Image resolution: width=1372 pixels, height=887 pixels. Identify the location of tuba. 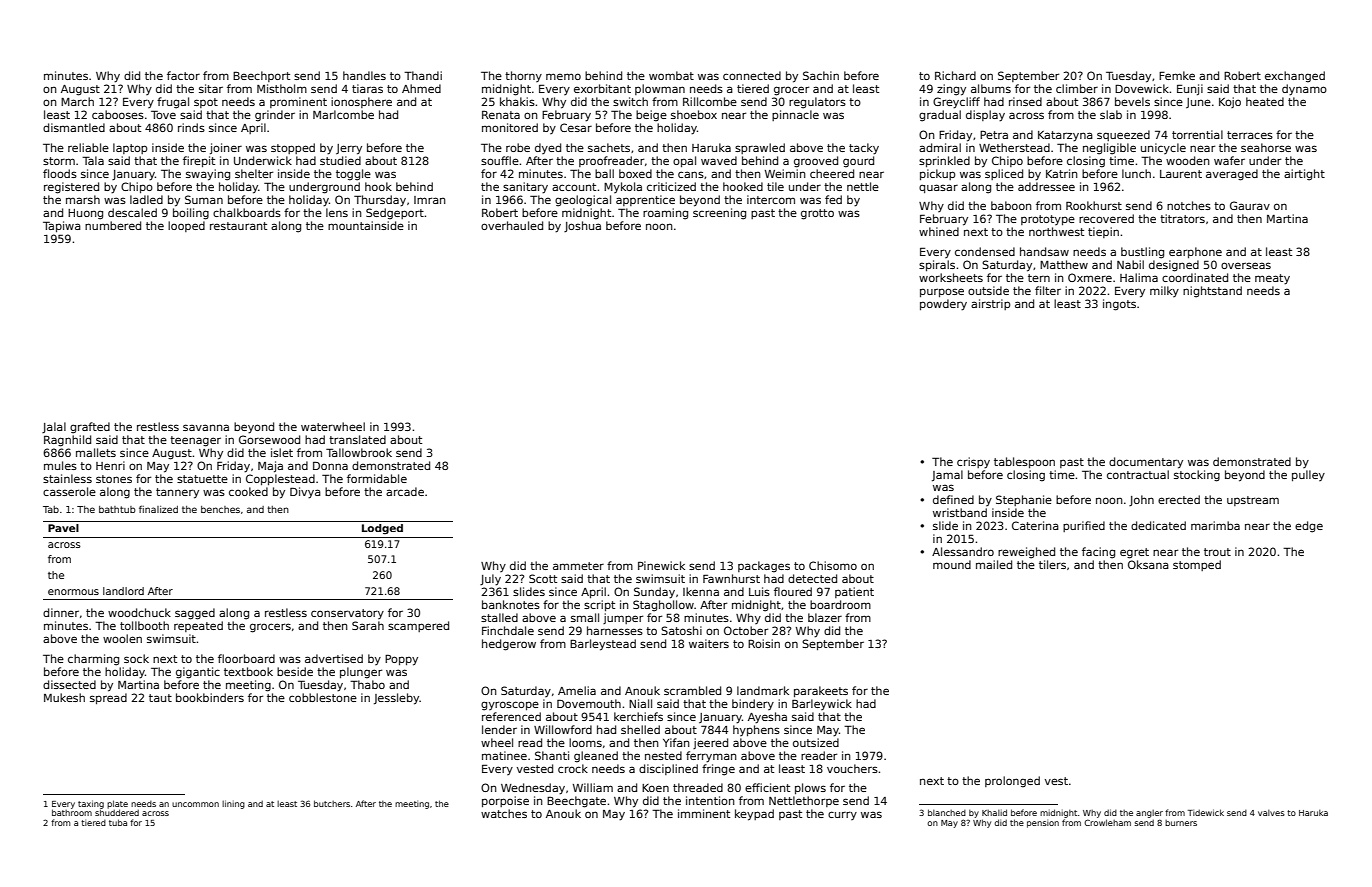
(118, 822).
